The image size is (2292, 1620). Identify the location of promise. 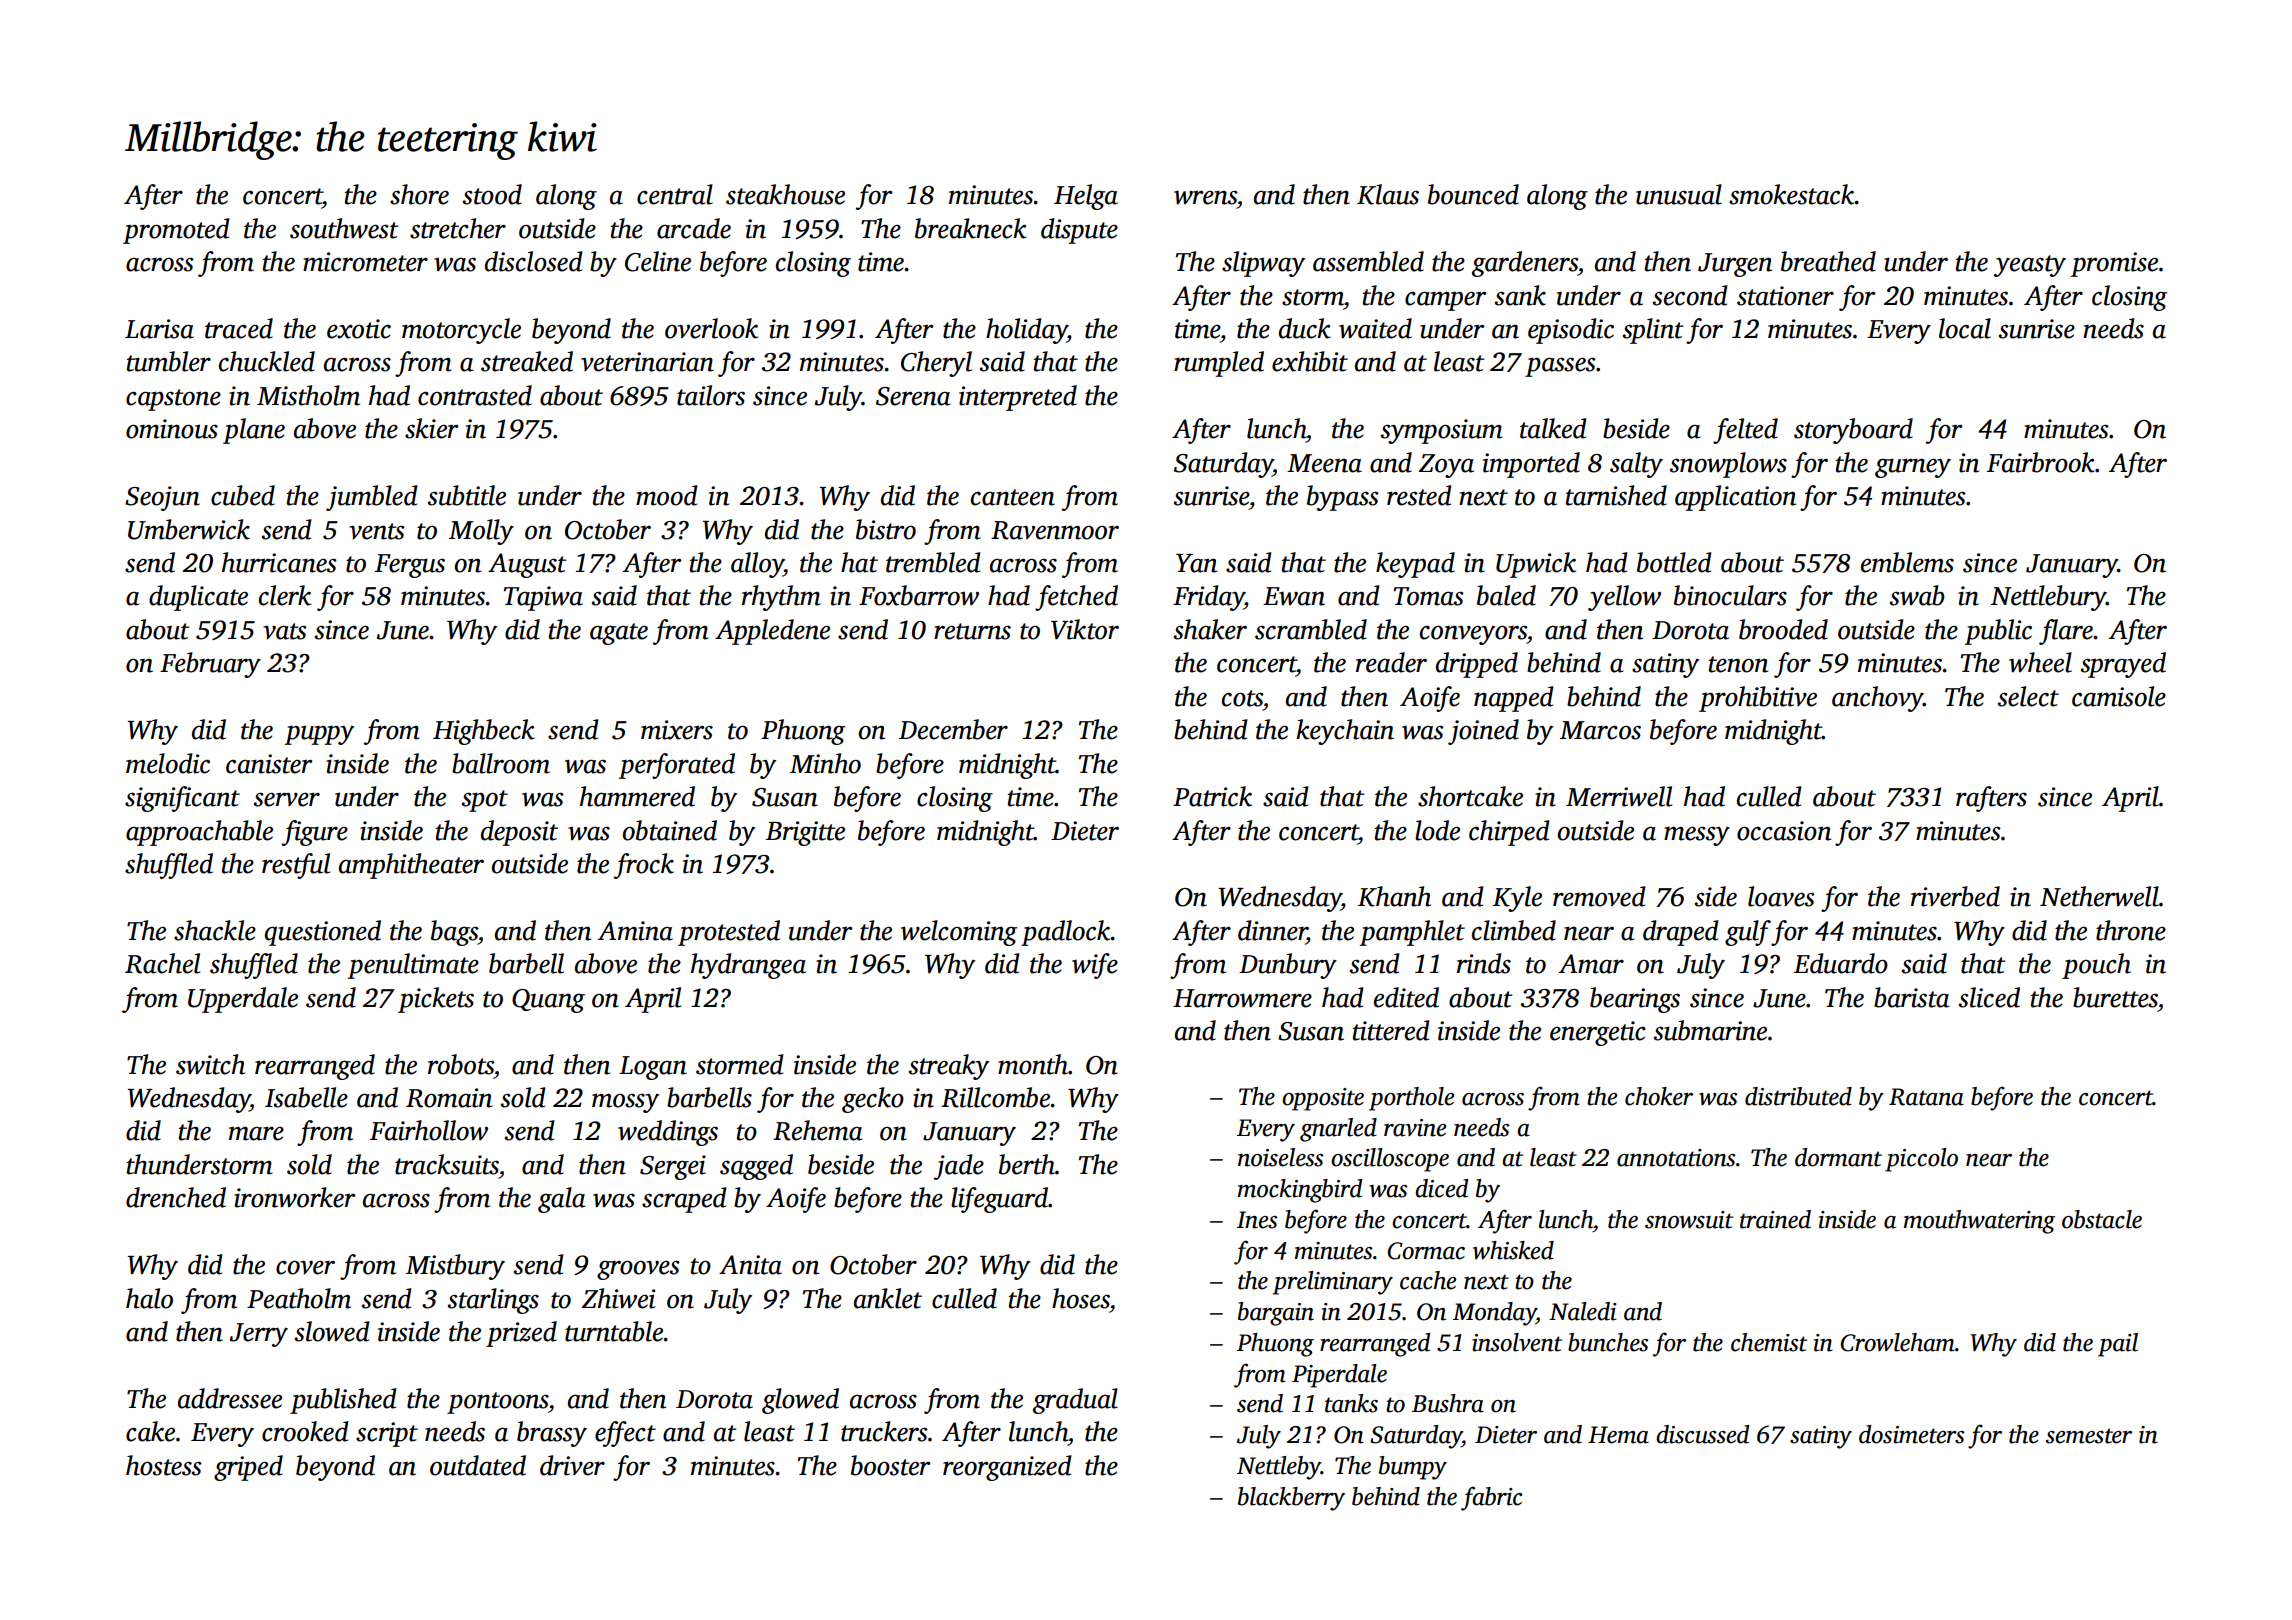
(2114, 264).
